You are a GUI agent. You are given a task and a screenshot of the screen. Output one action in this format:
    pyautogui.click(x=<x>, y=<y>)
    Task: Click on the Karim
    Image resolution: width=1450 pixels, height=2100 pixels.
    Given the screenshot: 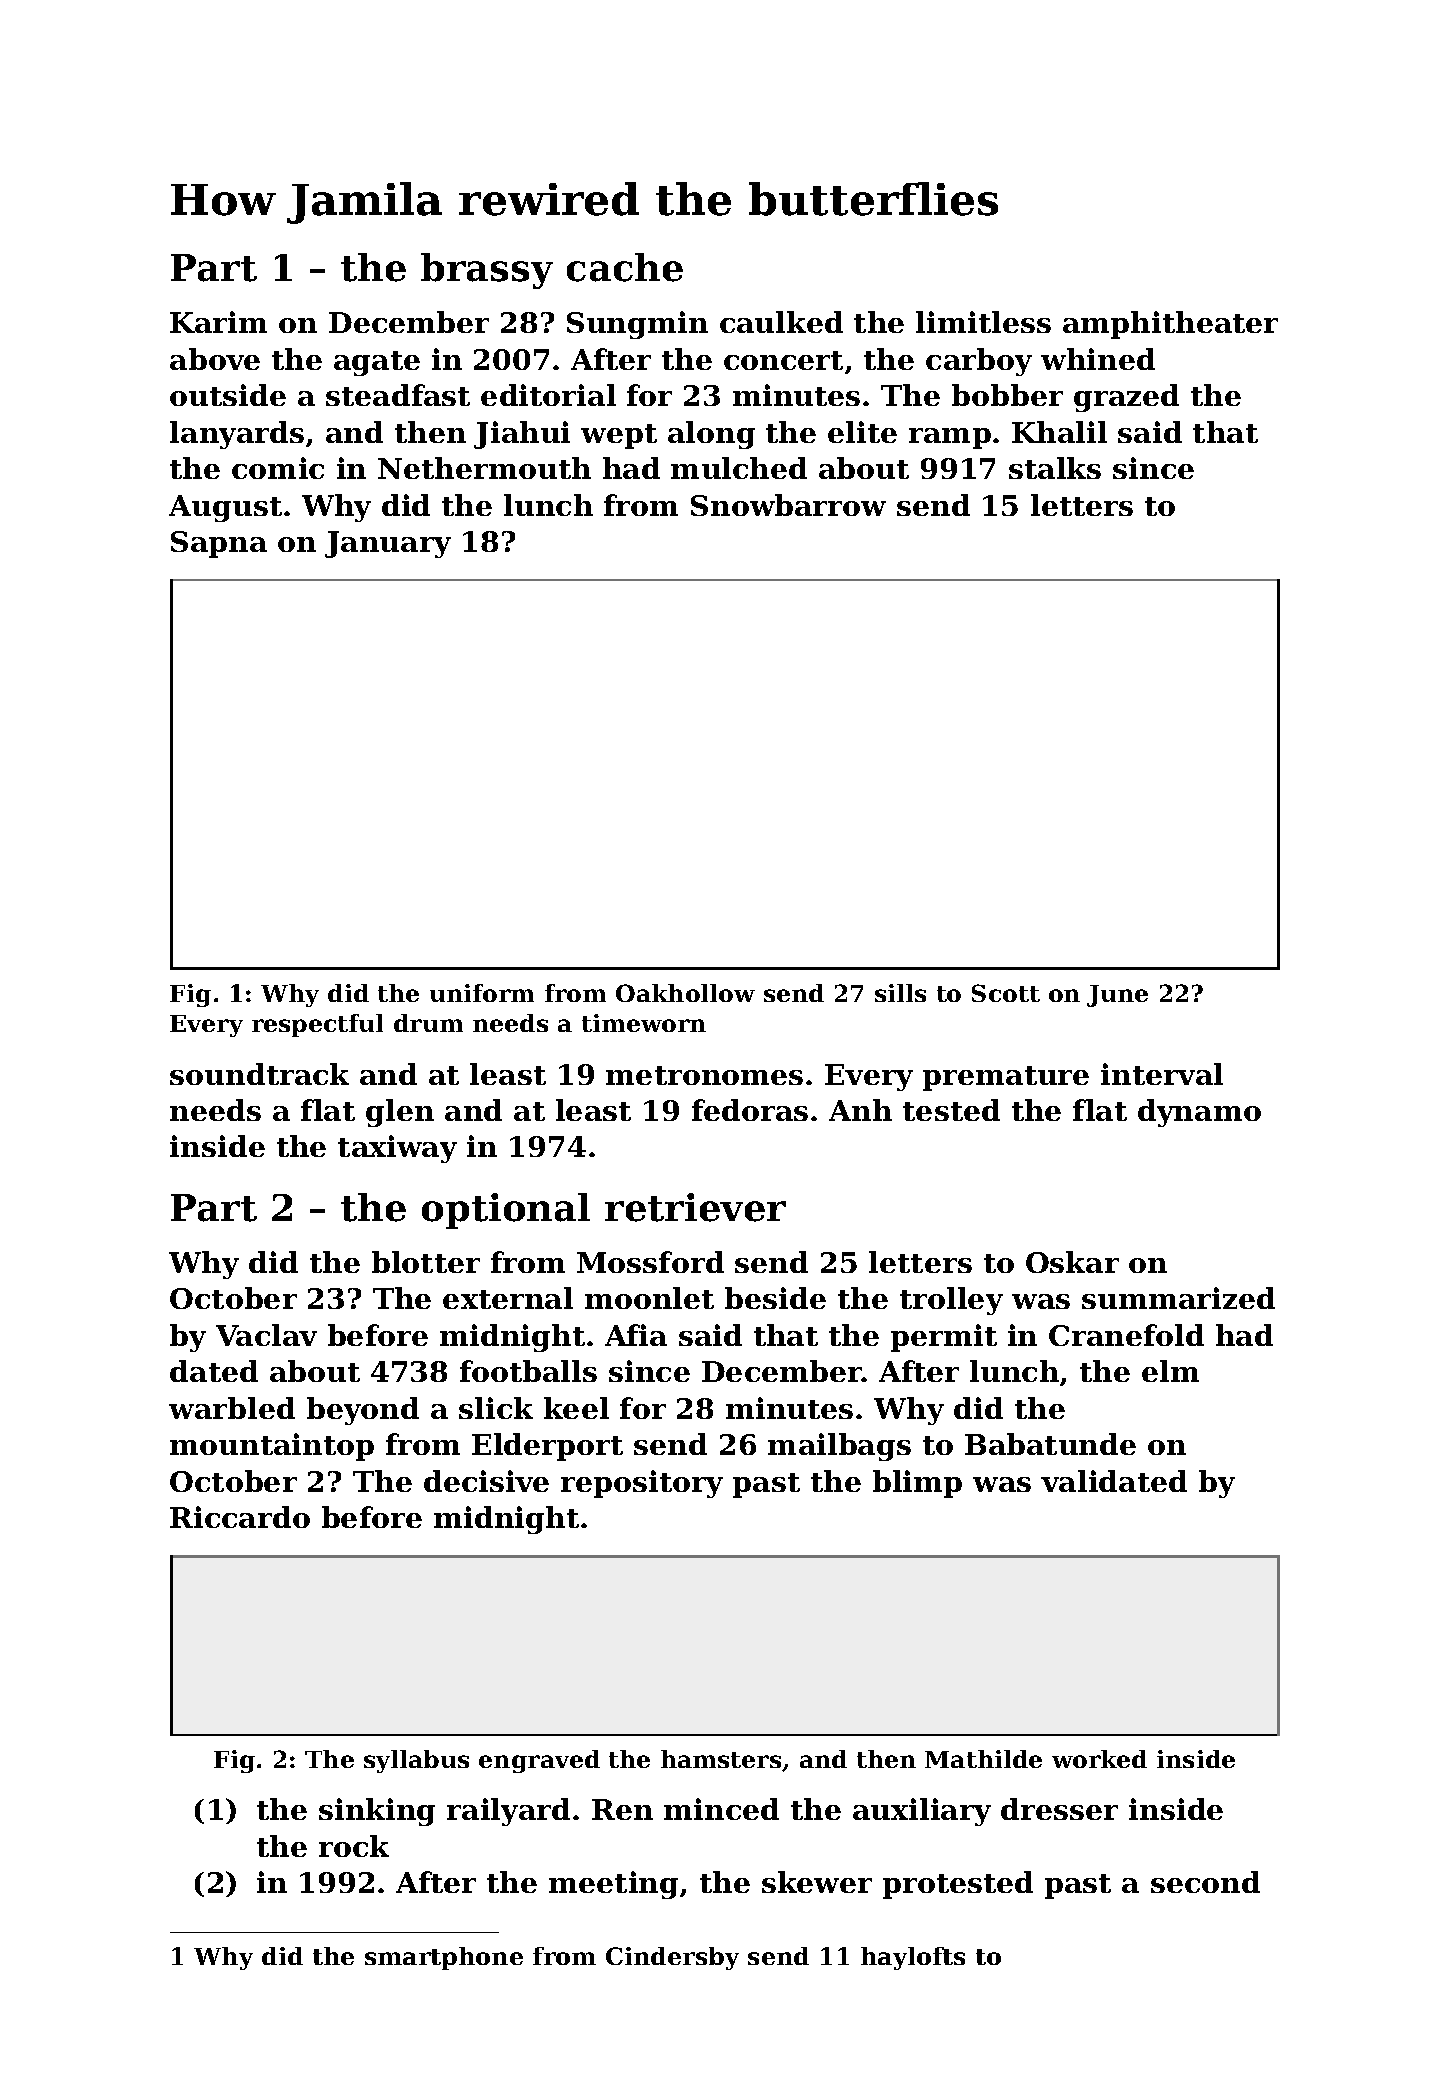 What is the action you would take?
    pyautogui.click(x=218, y=322)
